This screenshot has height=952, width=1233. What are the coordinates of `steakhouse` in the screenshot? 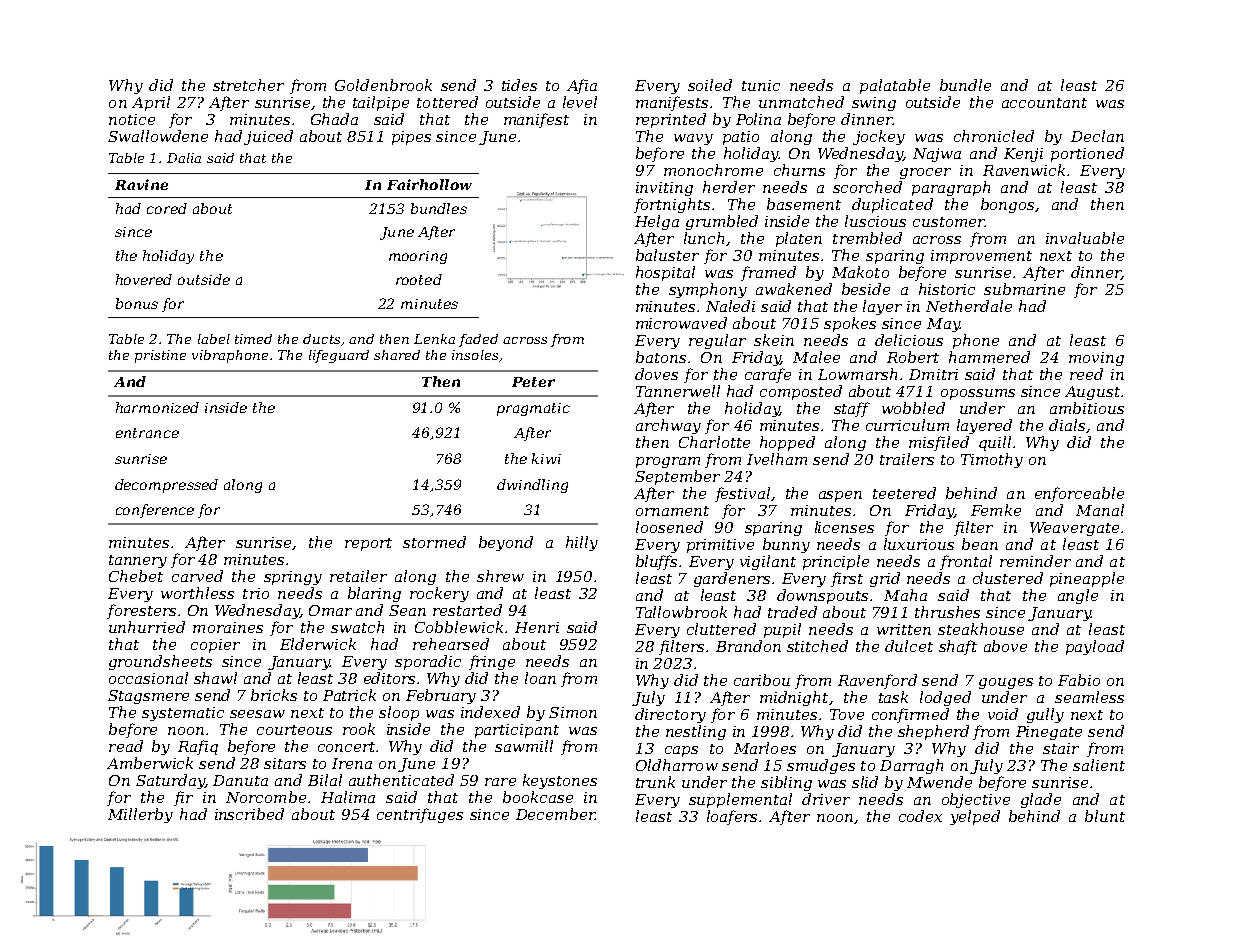 It's located at (981, 629).
